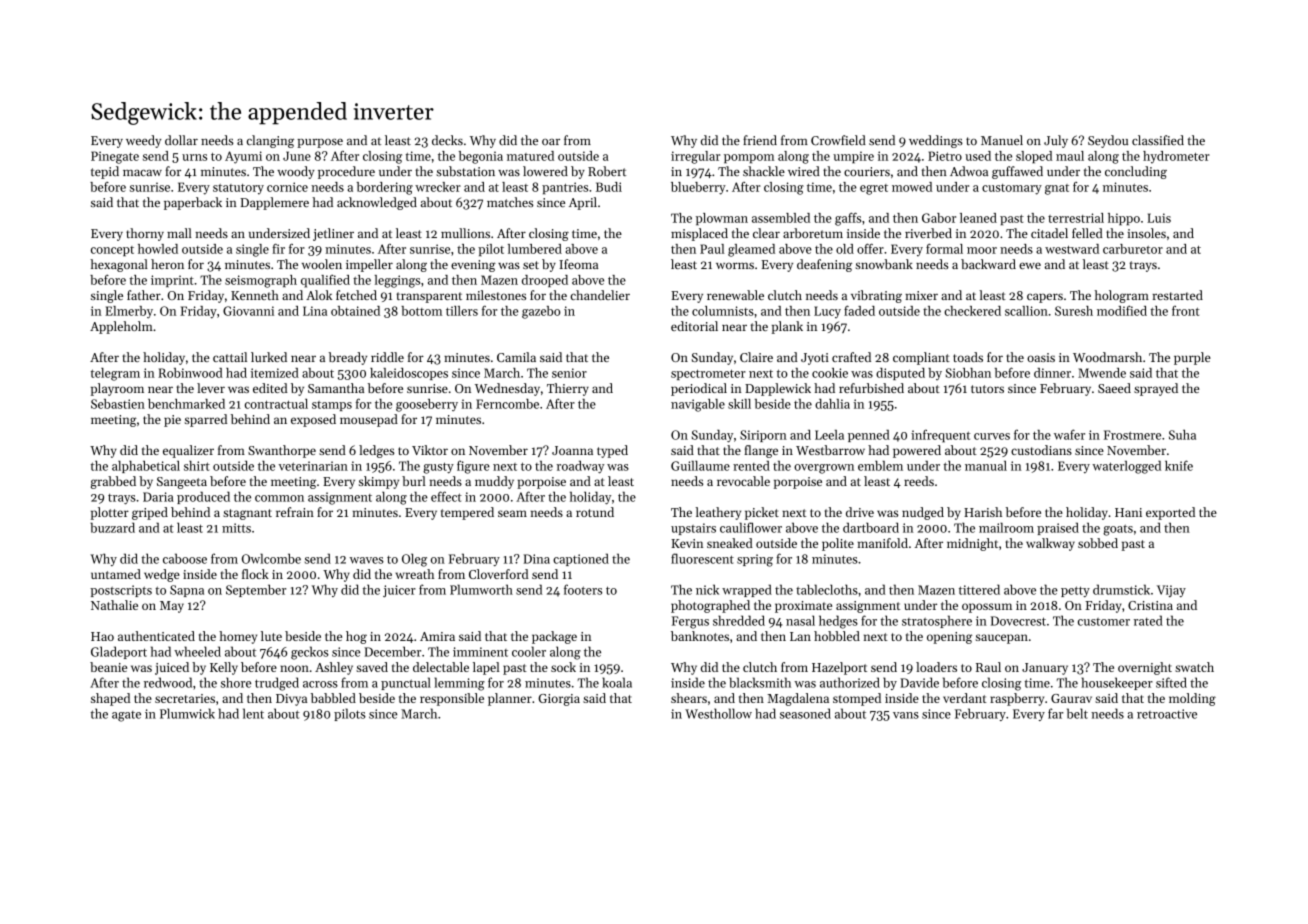 The height and width of the page is (924, 1308). I want to click on wired, so click(804, 171).
